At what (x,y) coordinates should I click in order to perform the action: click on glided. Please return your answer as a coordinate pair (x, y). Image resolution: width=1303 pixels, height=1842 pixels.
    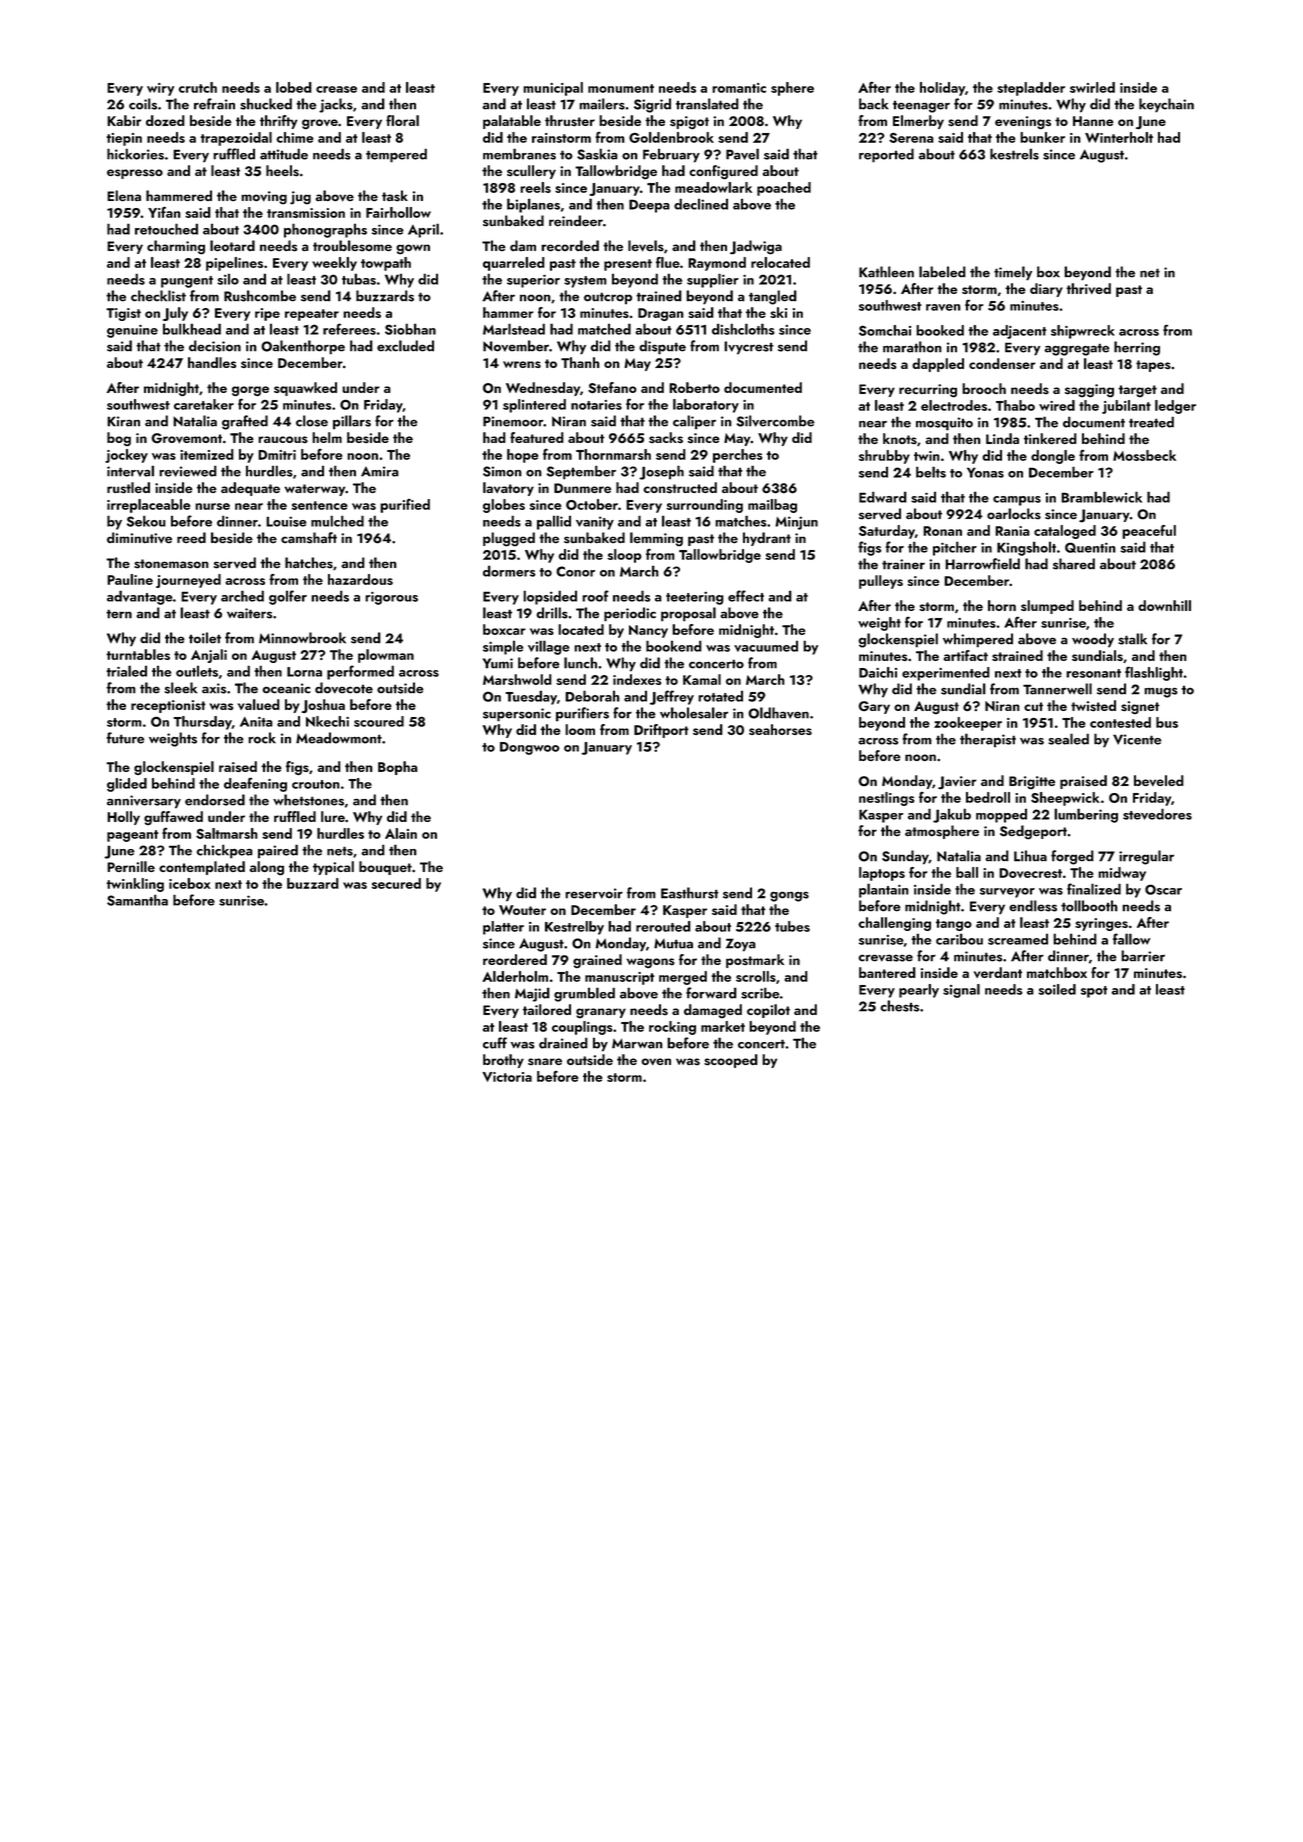
    Looking at the image, I should click on (127, 785).
